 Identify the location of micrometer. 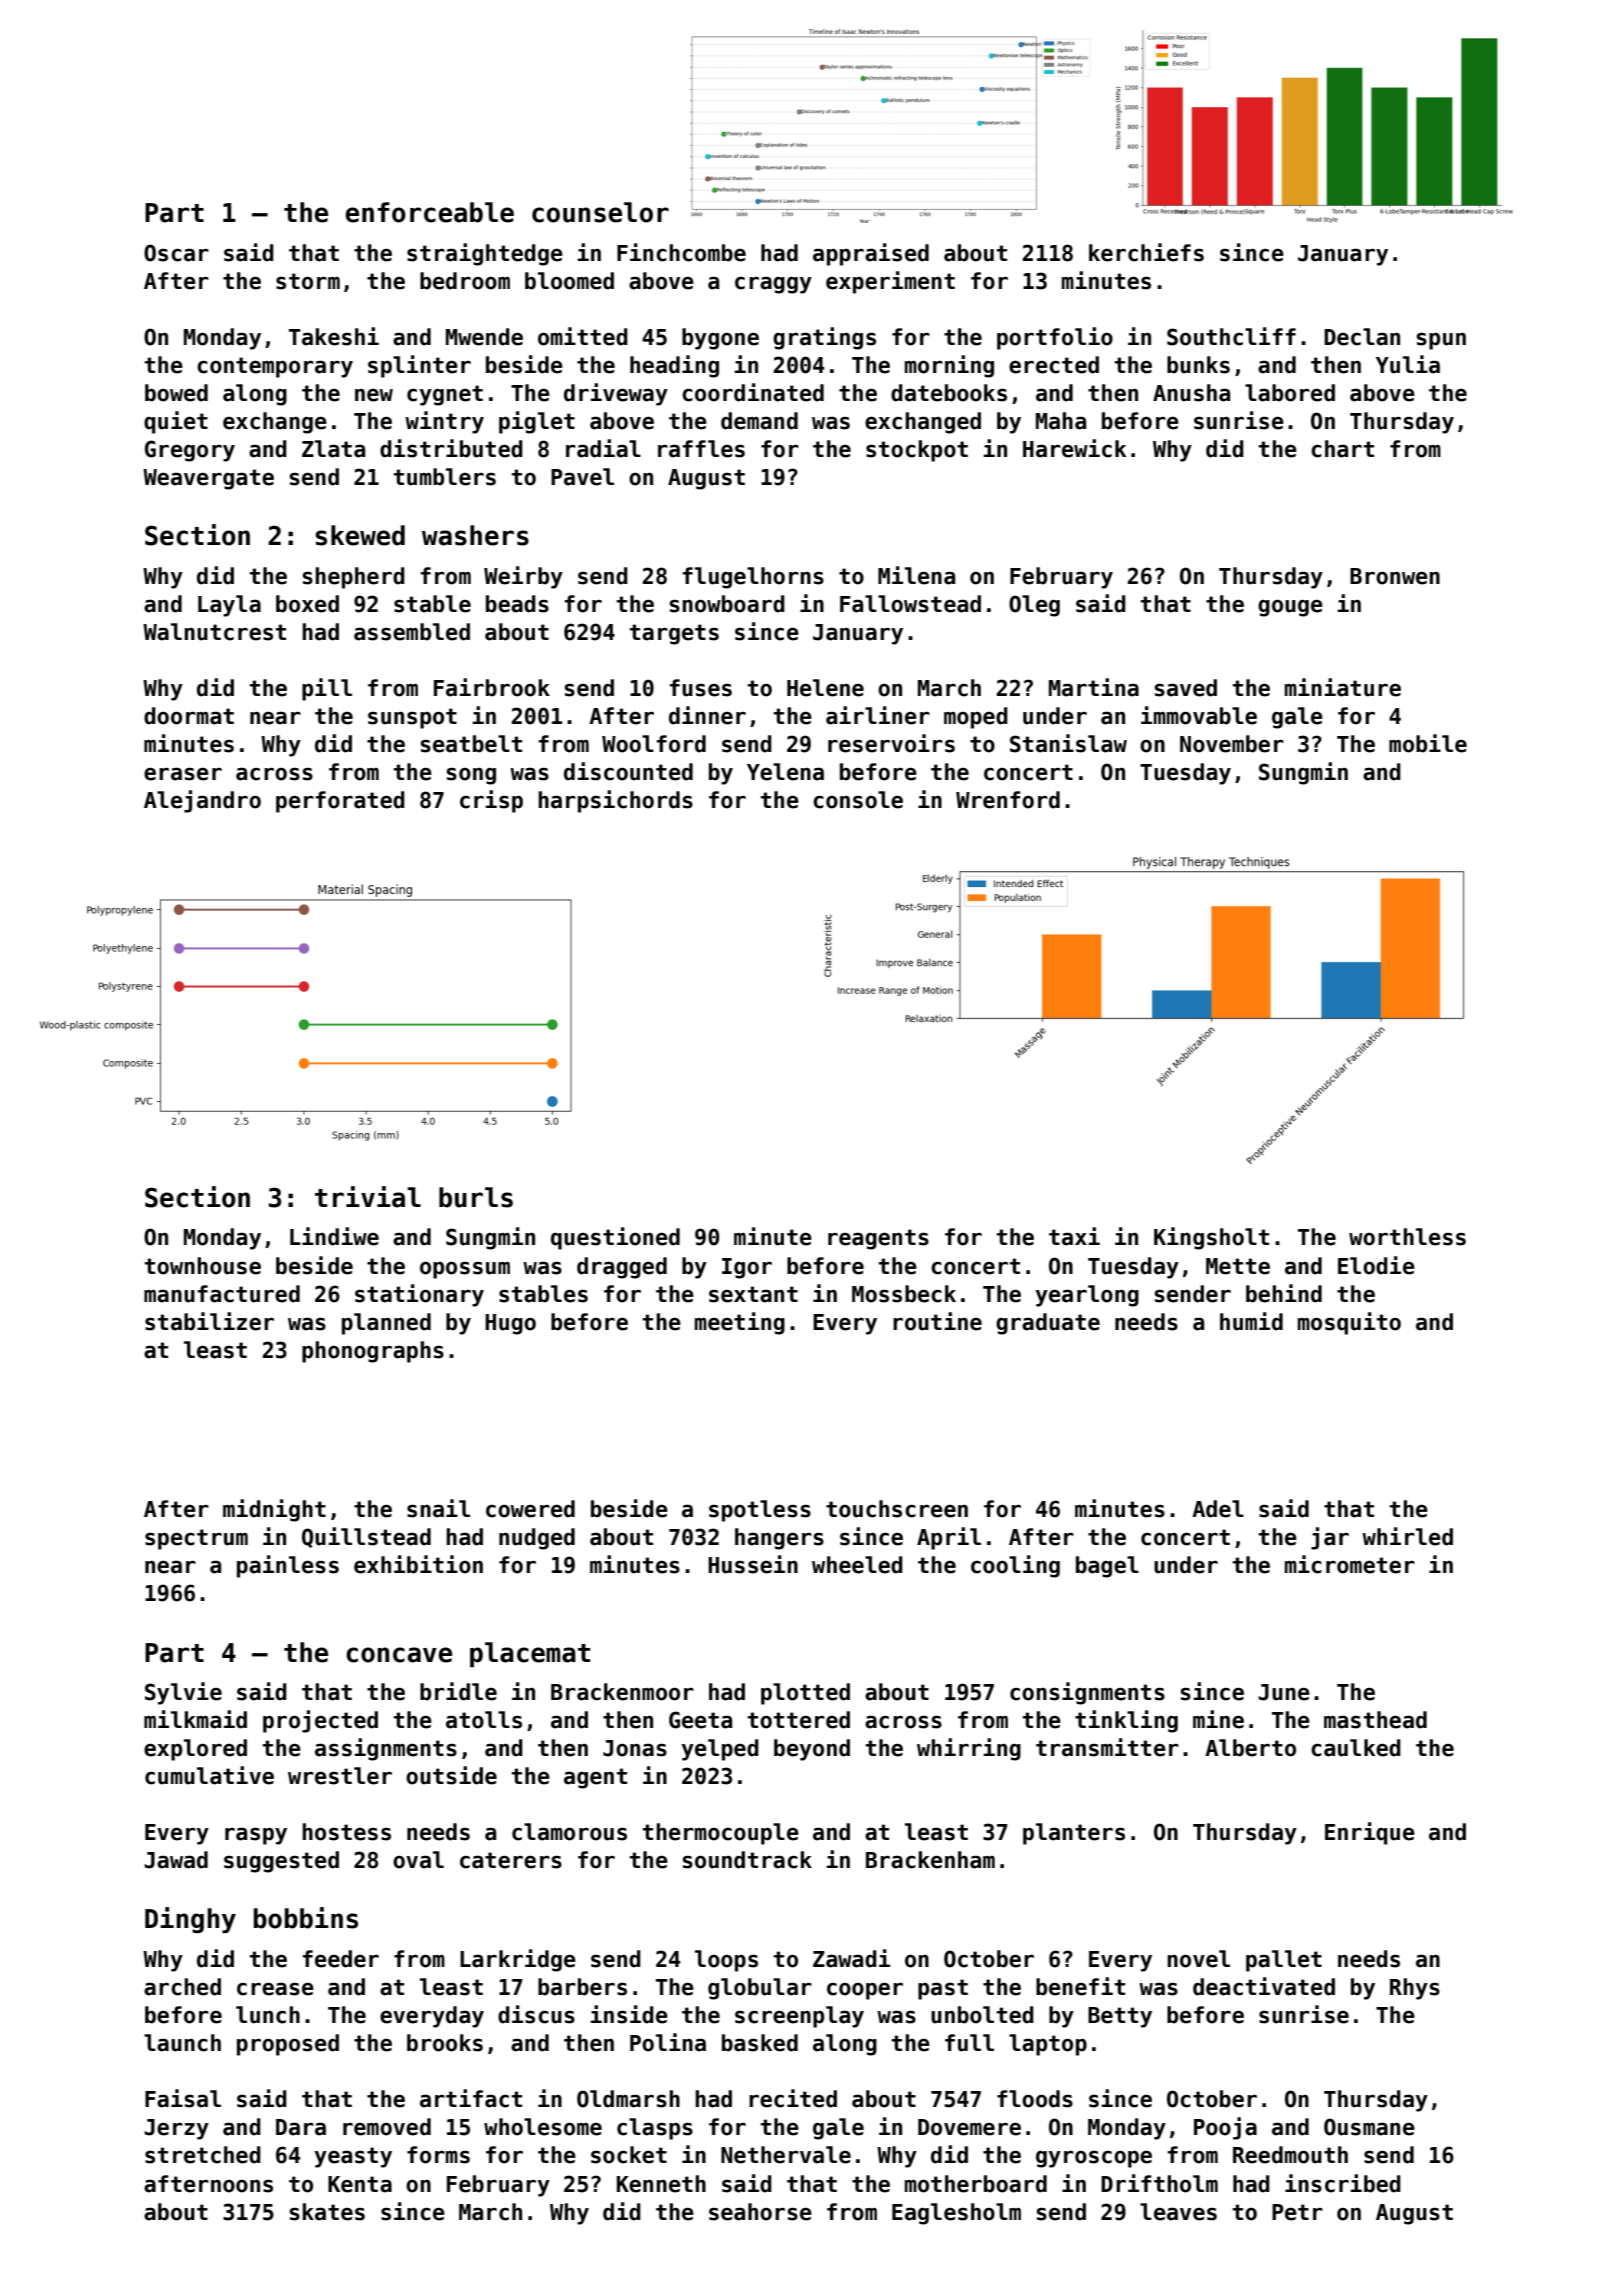
(1350, 1564).
